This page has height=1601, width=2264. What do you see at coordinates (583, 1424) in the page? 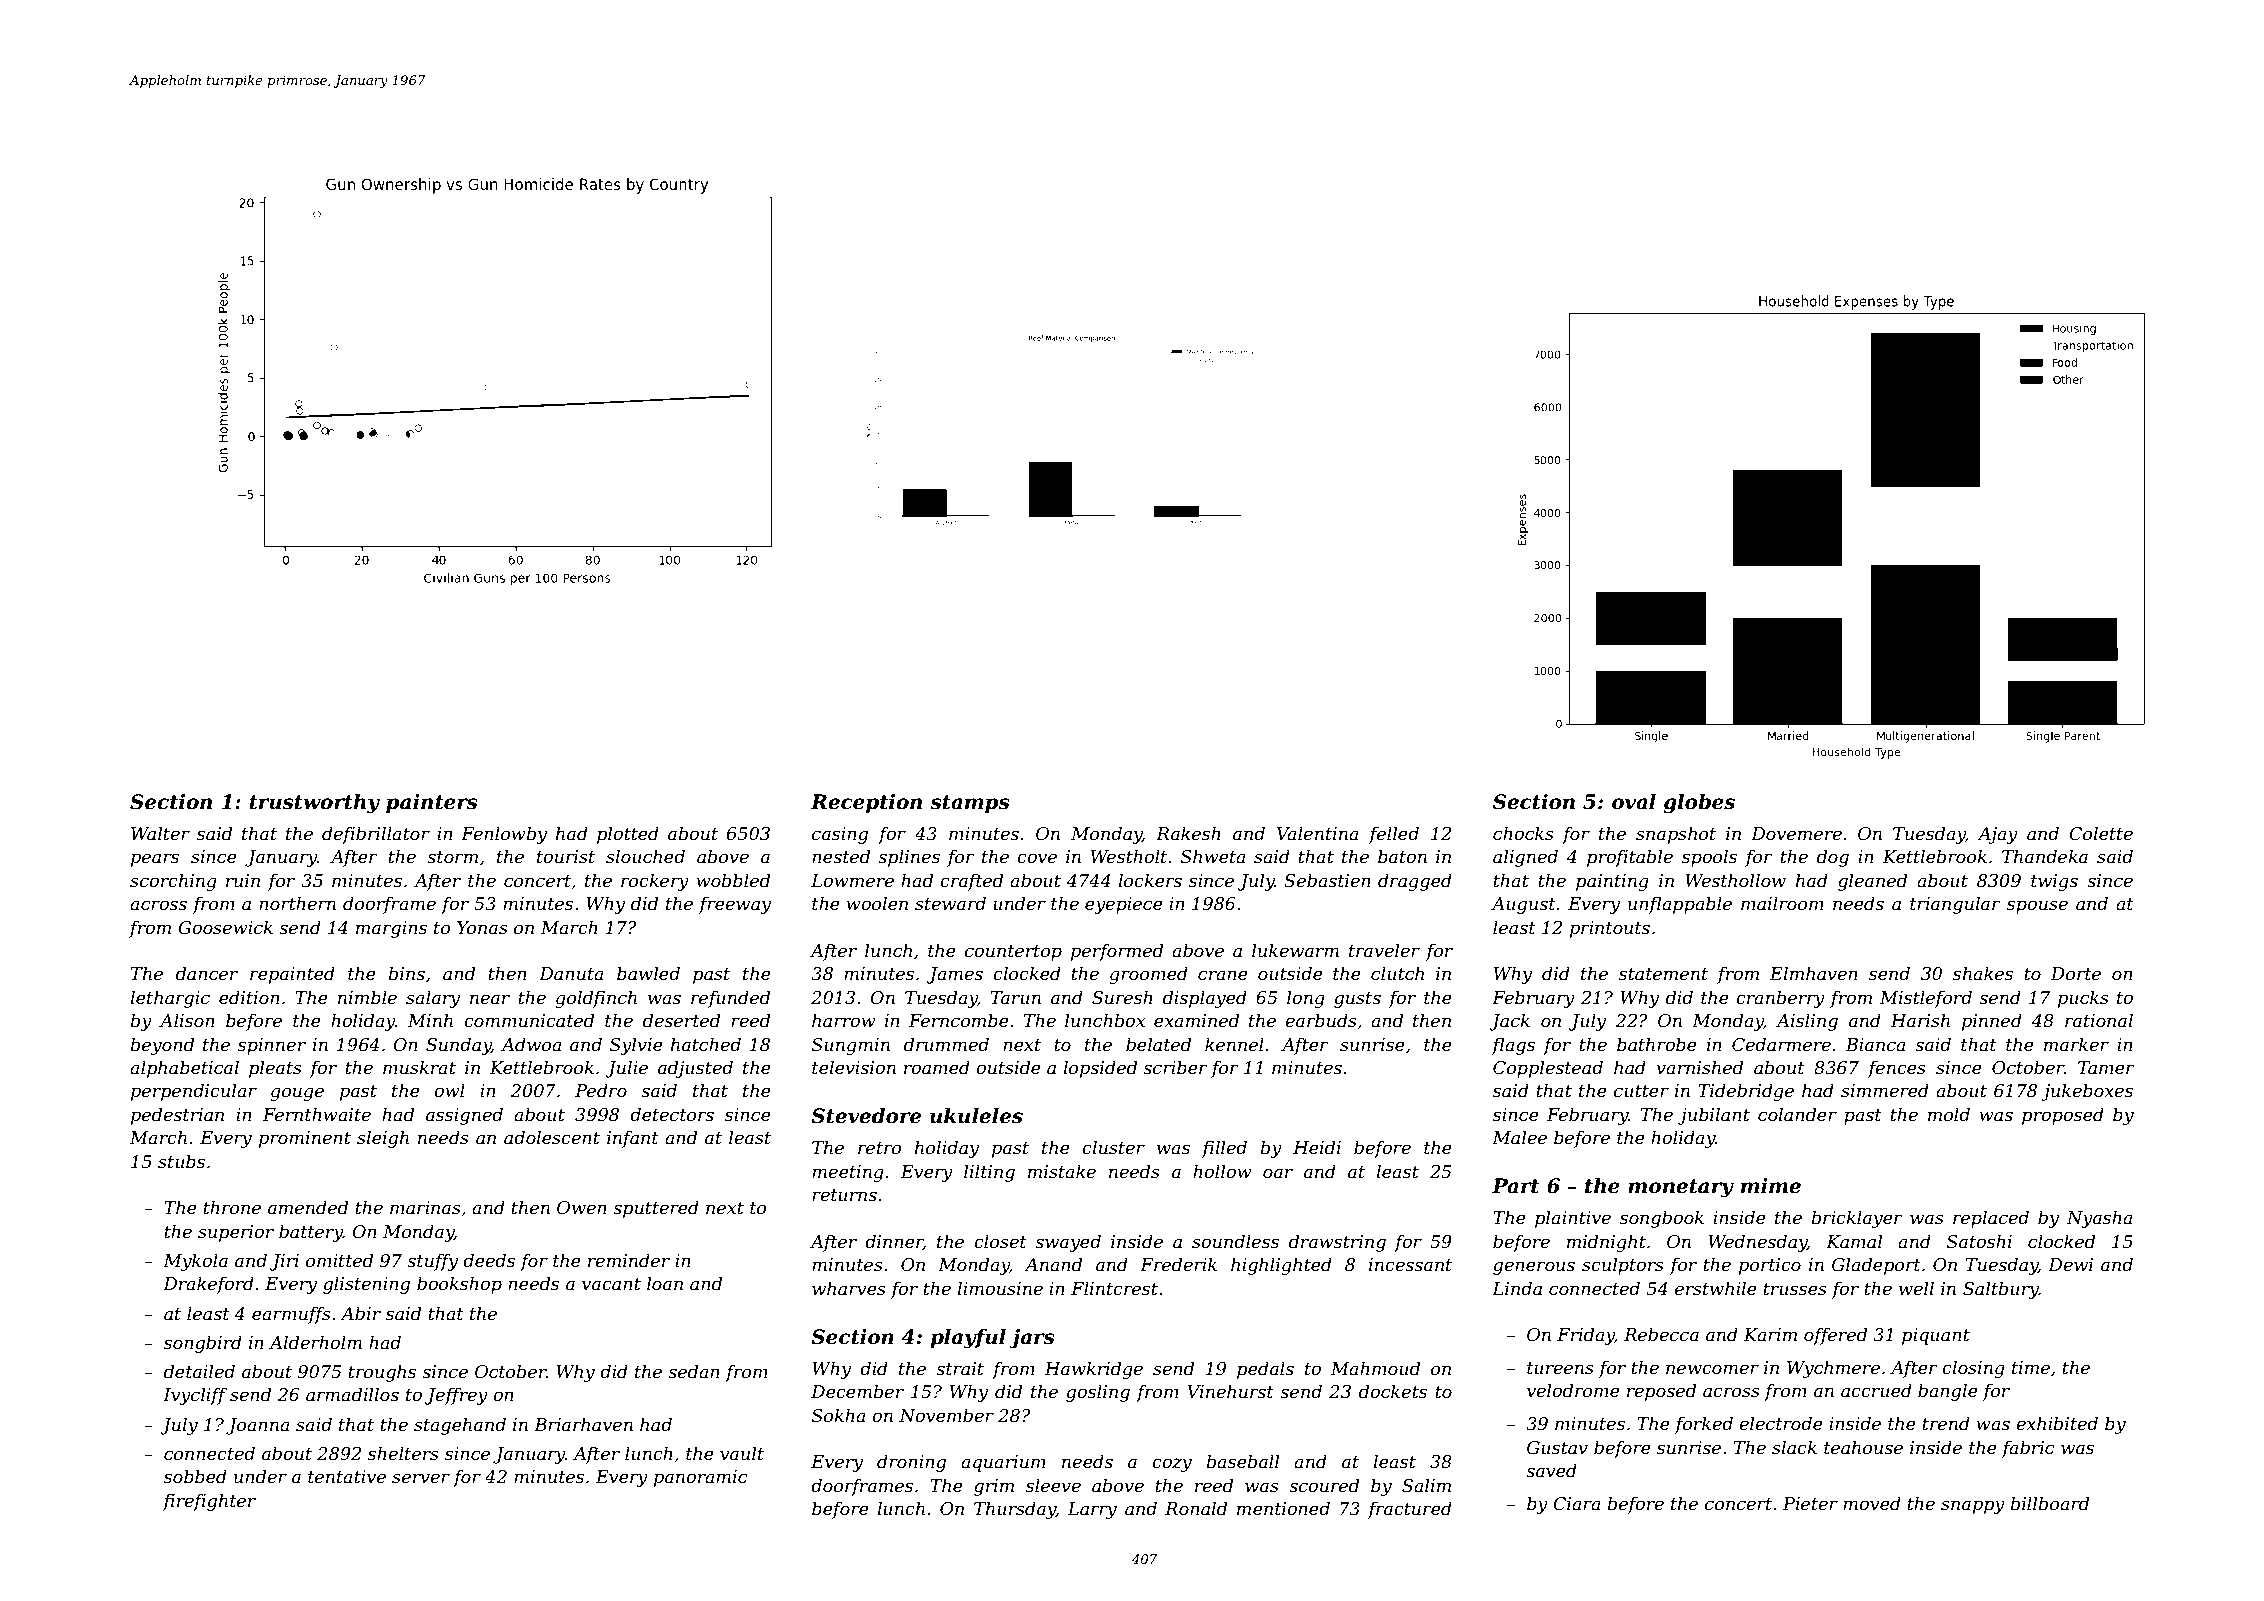
I see `Briarhaven` at bounding box center [583, 1424].
